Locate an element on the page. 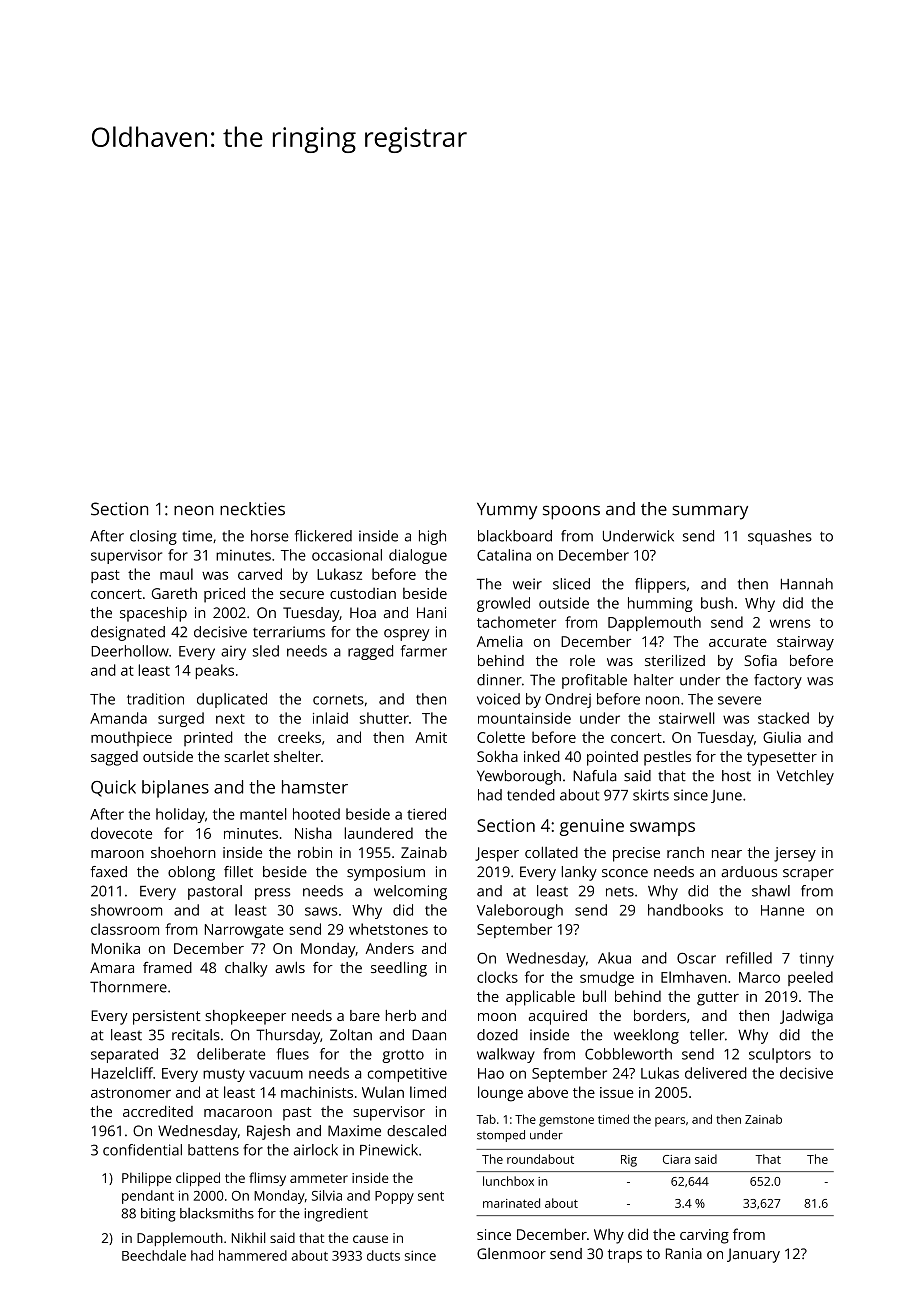 Image resolution: width=924 pixels, height=1308 pixels. dinner is located at coordinates (499, 680).
